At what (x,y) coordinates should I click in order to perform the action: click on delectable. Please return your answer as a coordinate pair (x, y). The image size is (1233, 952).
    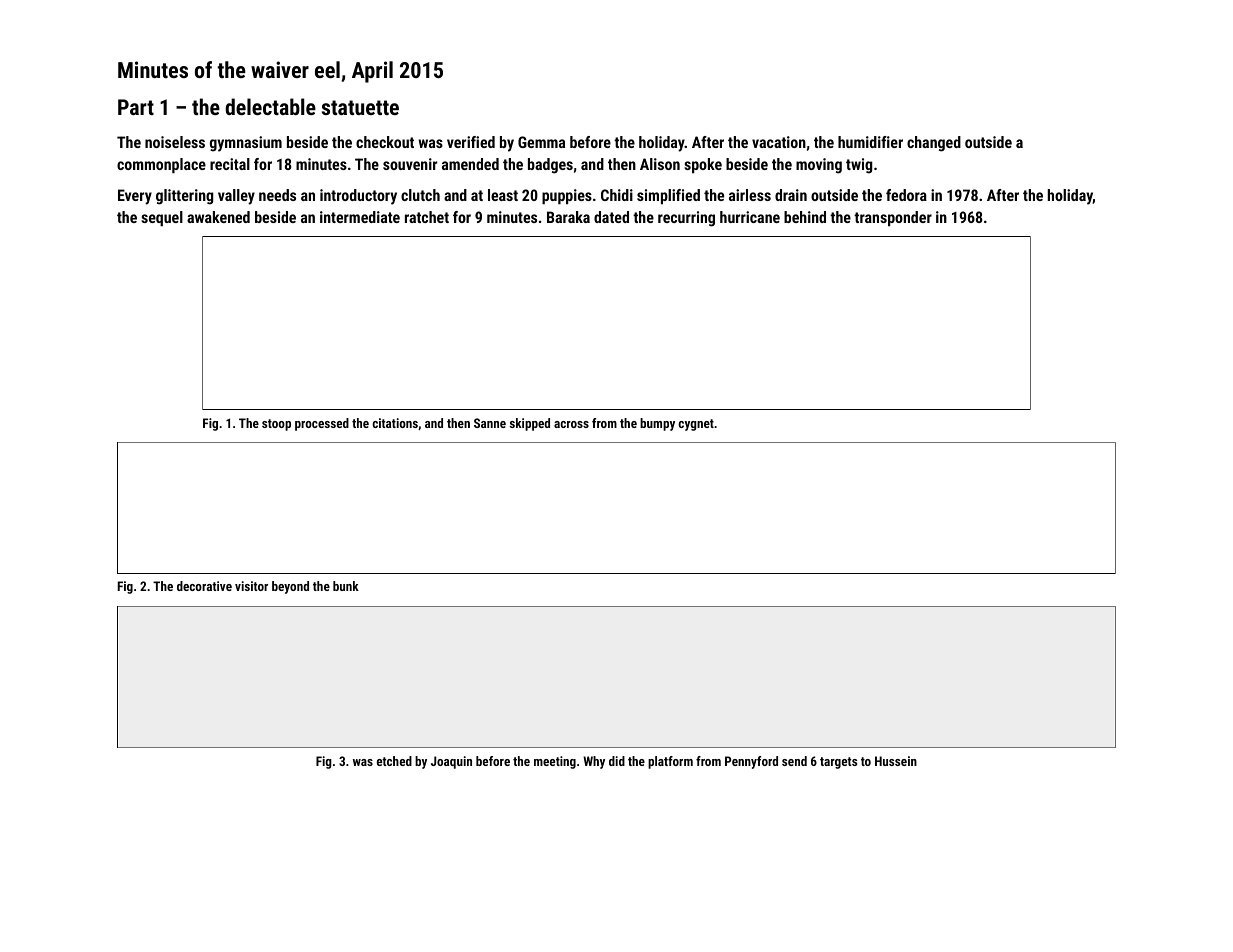
    Looking at the image, I should click on (270, 106).
